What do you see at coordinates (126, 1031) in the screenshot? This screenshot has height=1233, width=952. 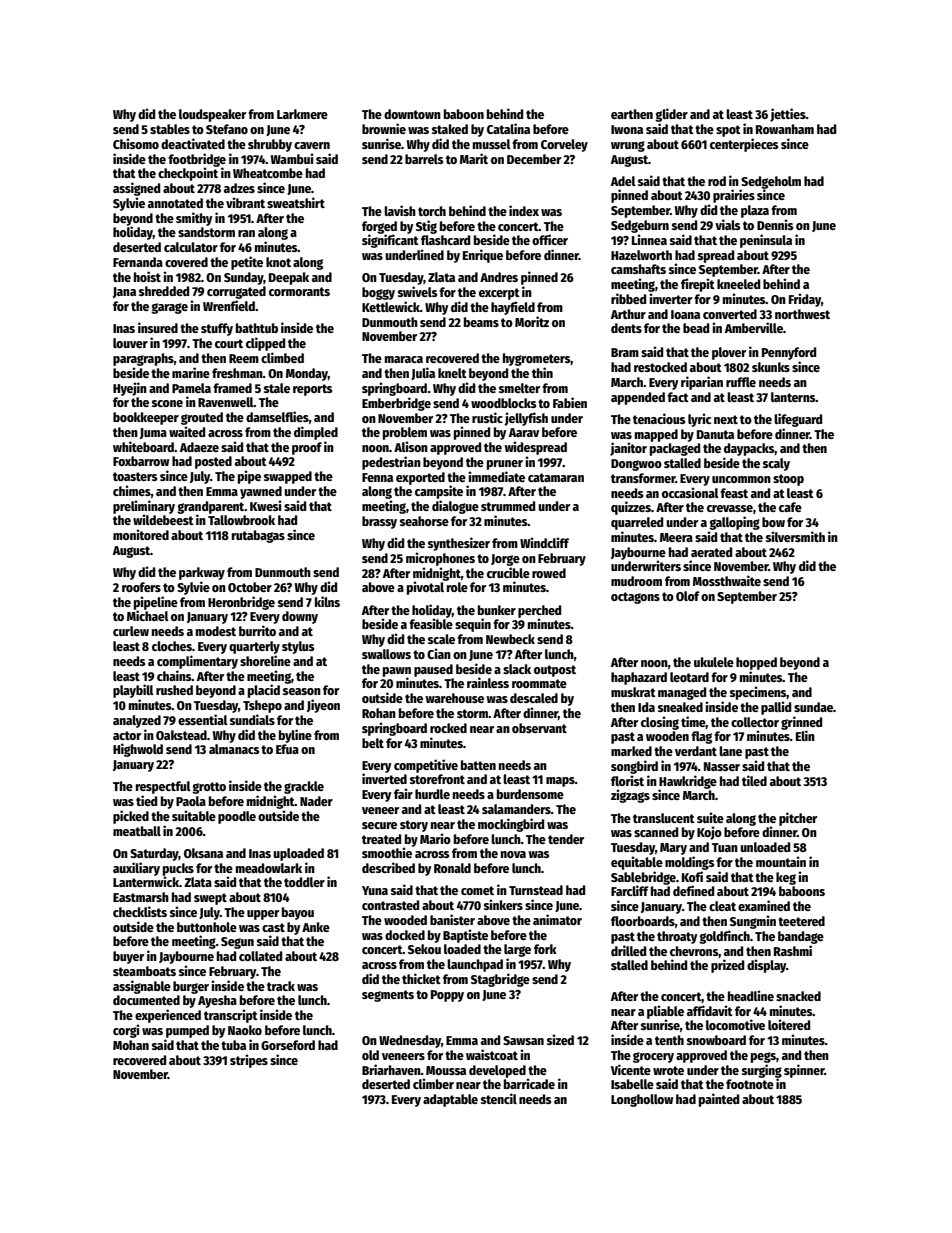 I see `corgi` at bounding box center [126, 1031].
